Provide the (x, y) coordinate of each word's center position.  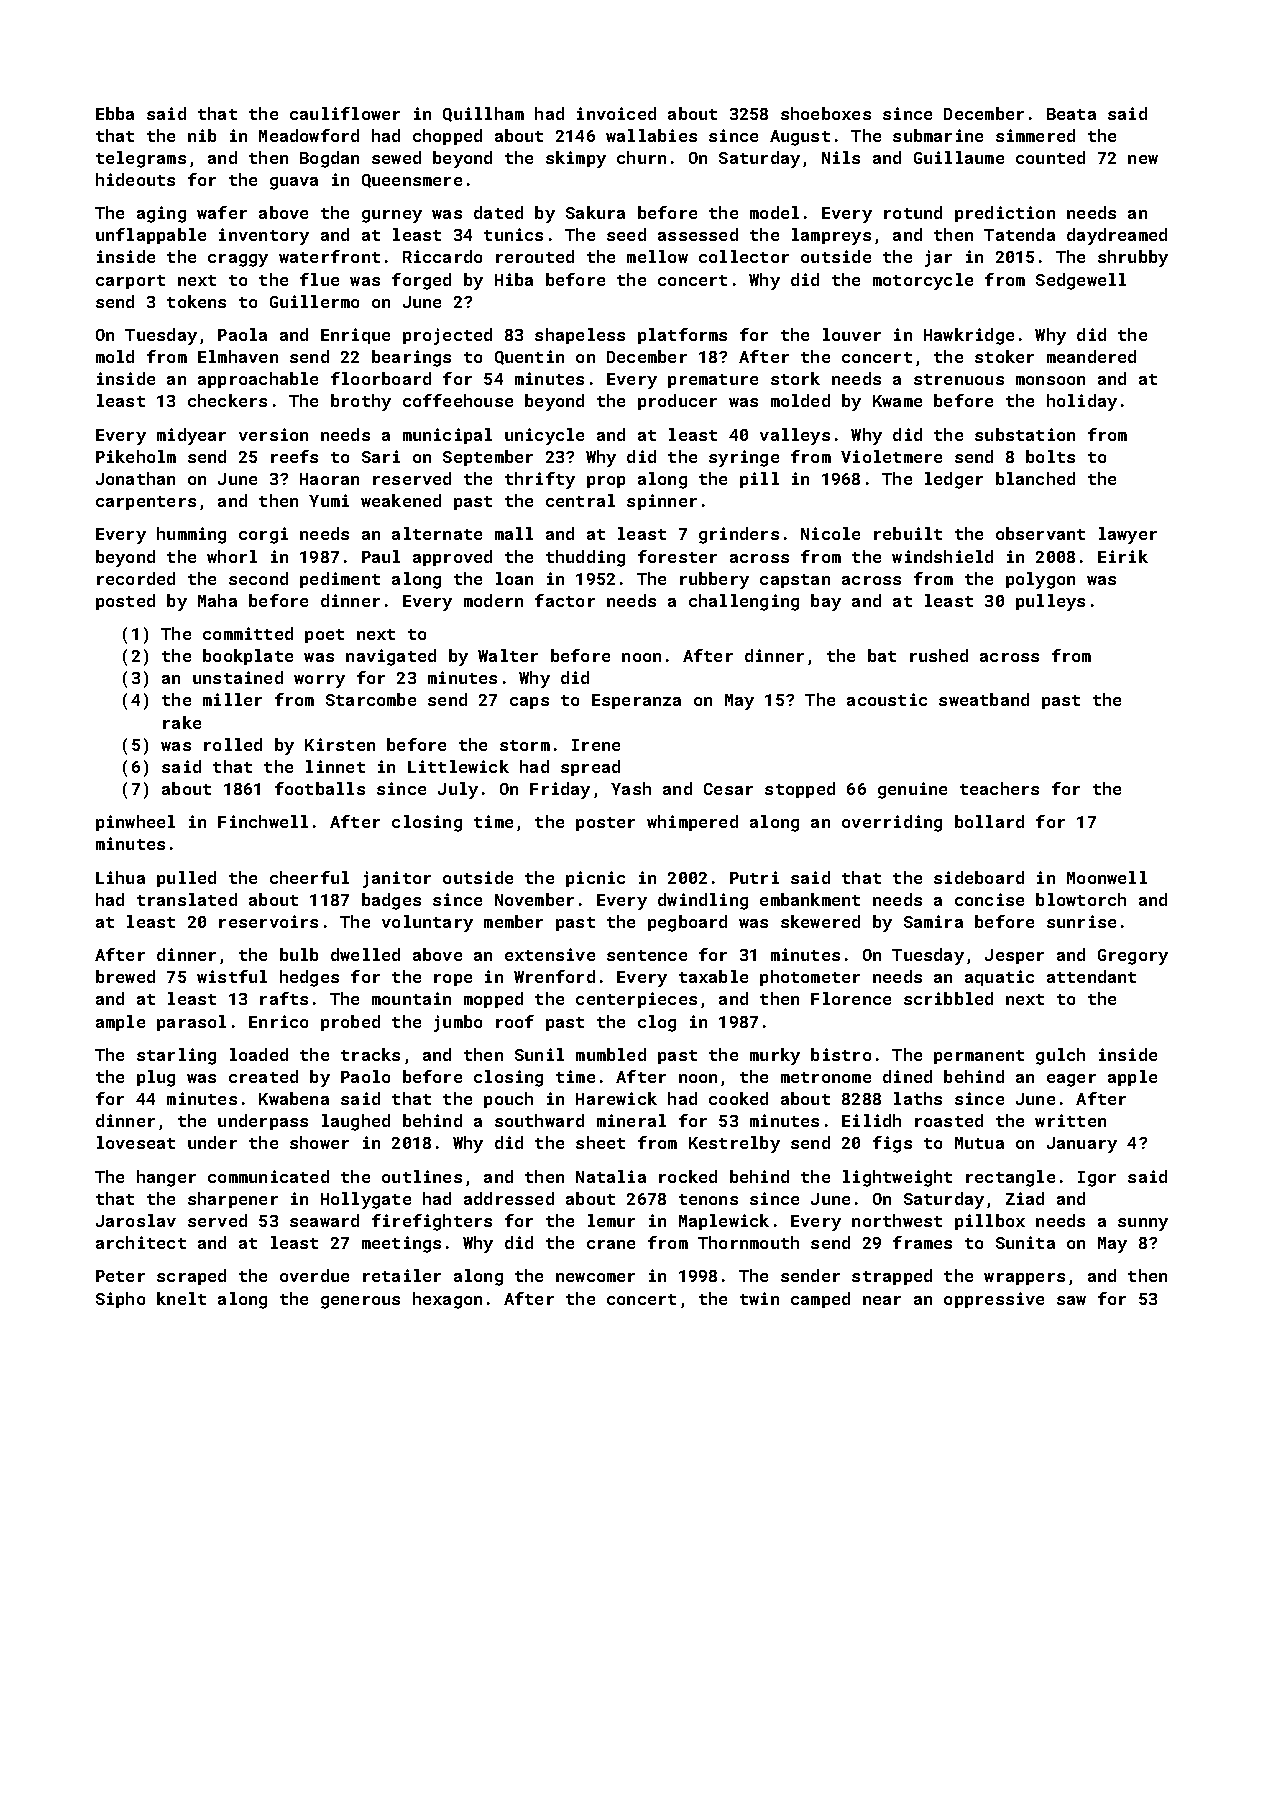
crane (611, 1244)
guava (294, 183)
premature (713, 381)
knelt (181, 1298)
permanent (979, 1057)
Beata (1071, 114)
